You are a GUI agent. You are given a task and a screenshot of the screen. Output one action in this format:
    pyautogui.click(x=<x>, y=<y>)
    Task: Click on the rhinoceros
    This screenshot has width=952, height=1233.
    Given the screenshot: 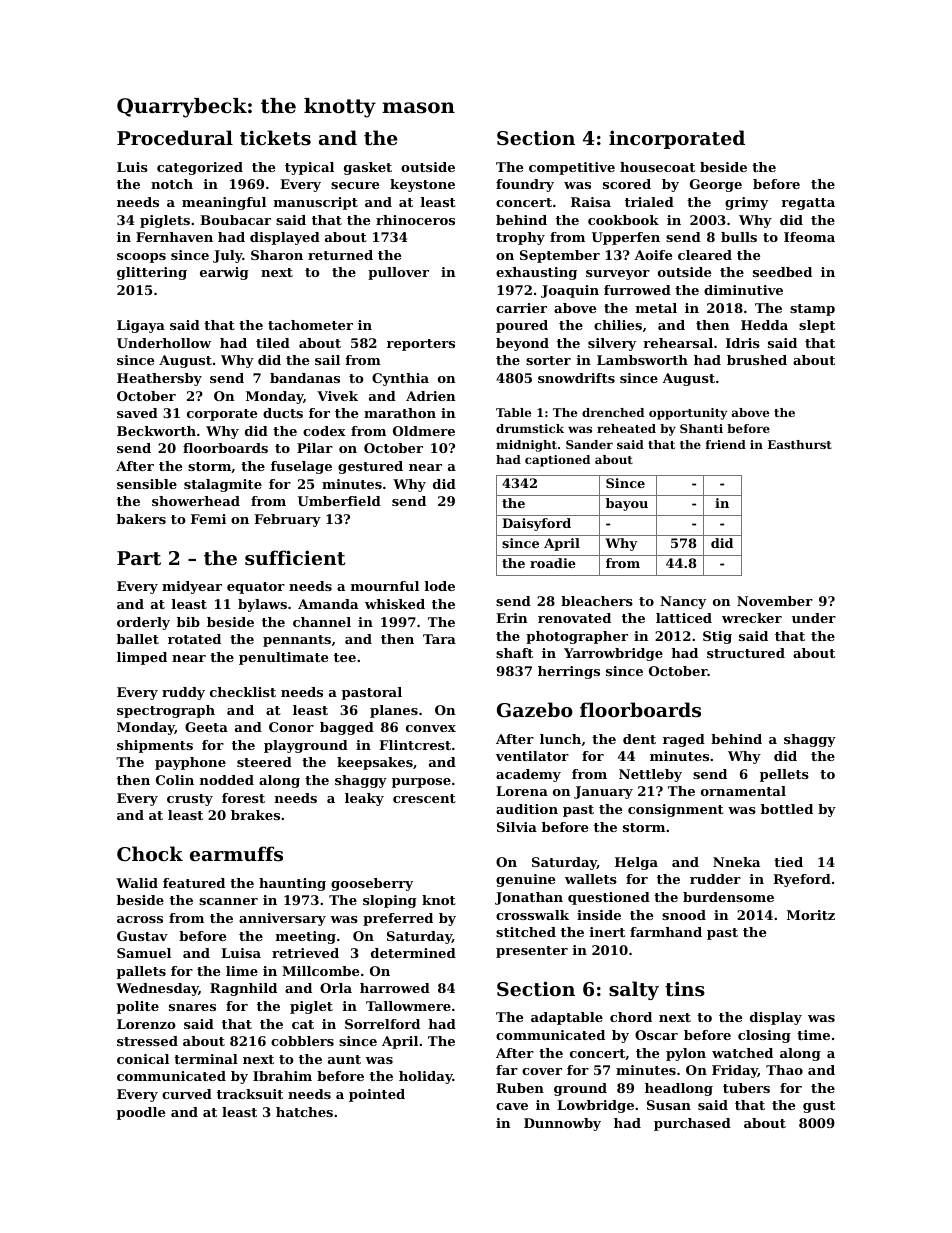 What is the action you would take?
    pyautogui.click(x=415, y=220)
